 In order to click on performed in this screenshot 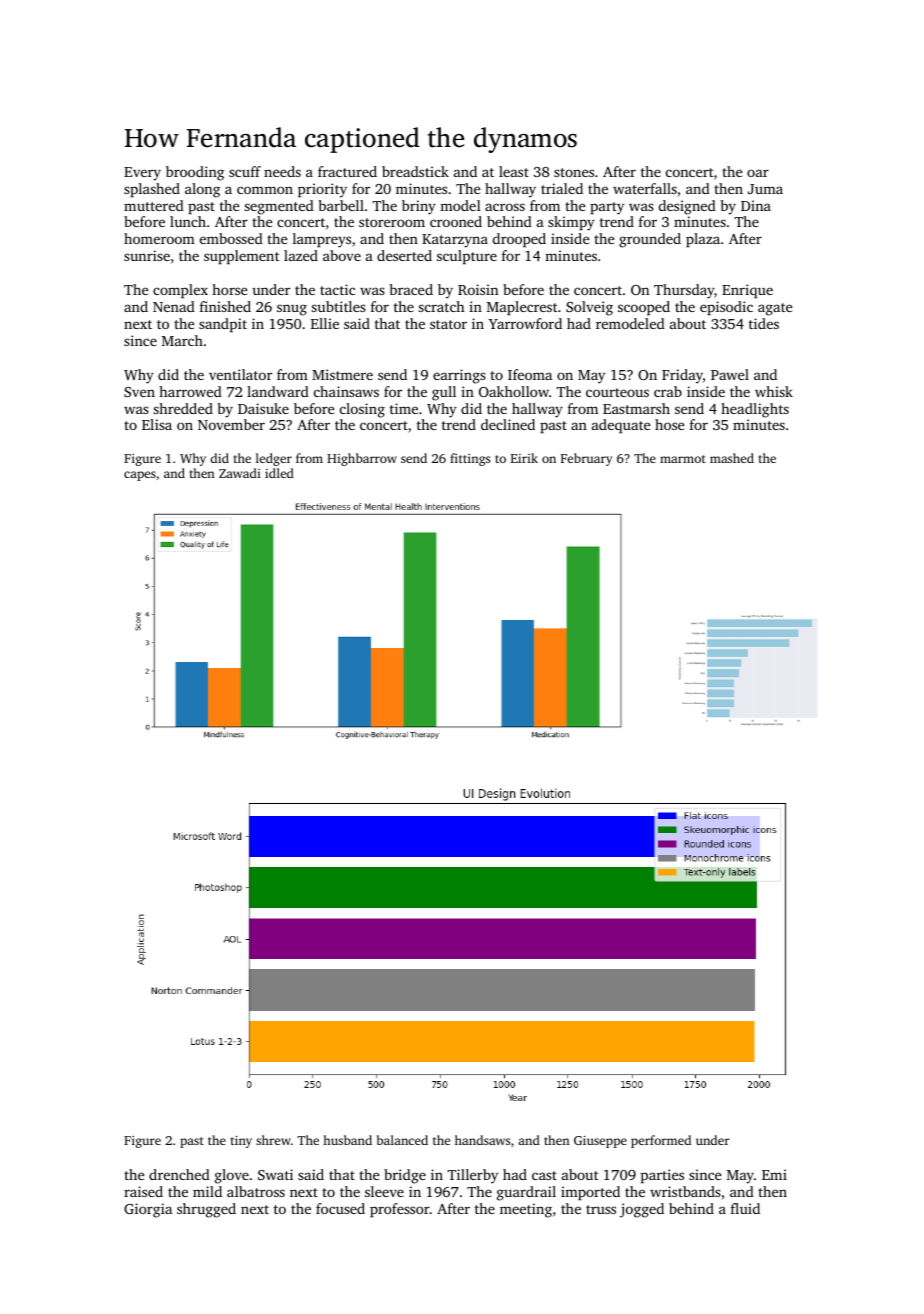, I will do `click(661, 1141)`.
